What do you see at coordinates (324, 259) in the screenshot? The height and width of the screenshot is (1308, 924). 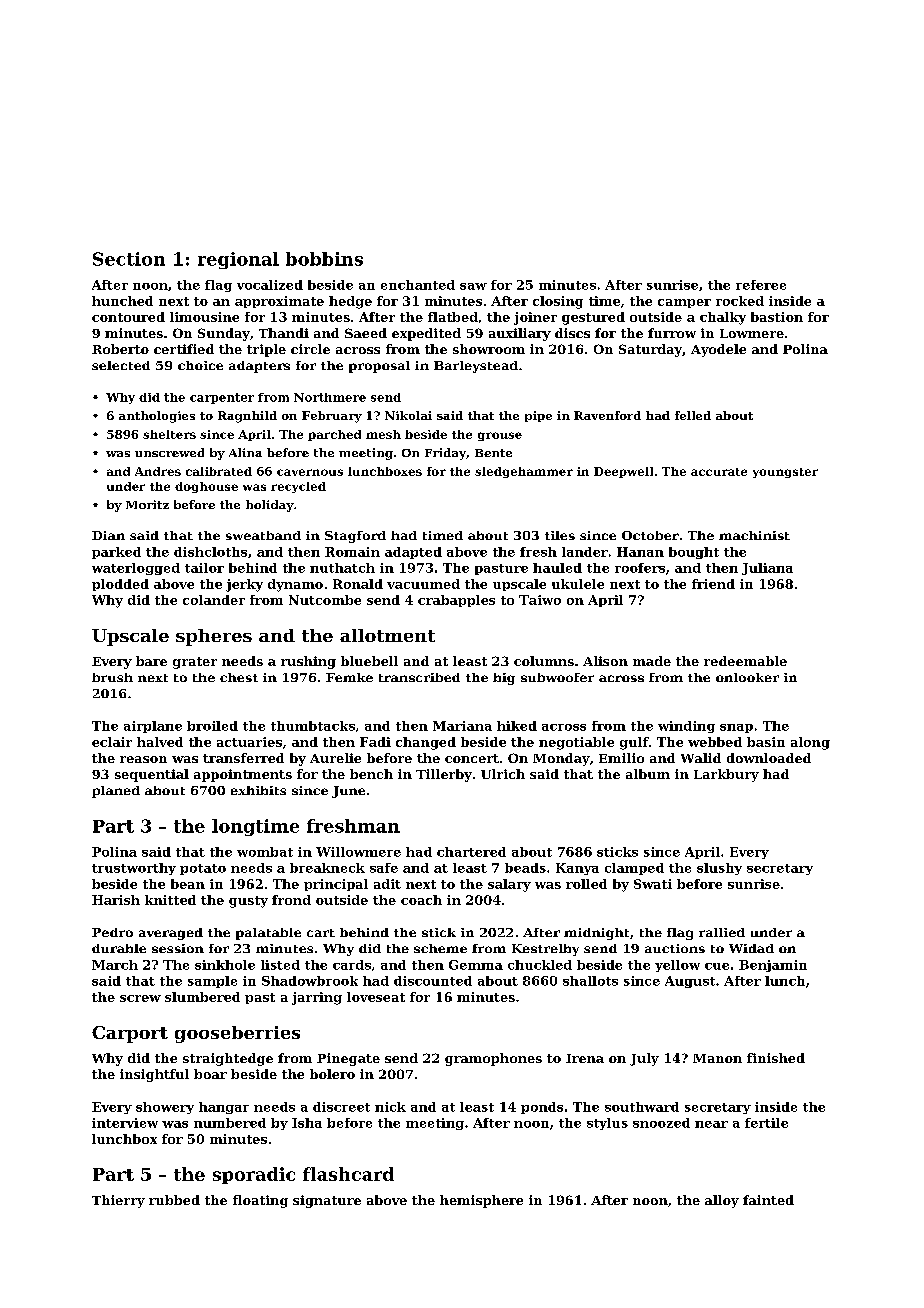 I see `bobbins` at bounding box center [324, 259].
